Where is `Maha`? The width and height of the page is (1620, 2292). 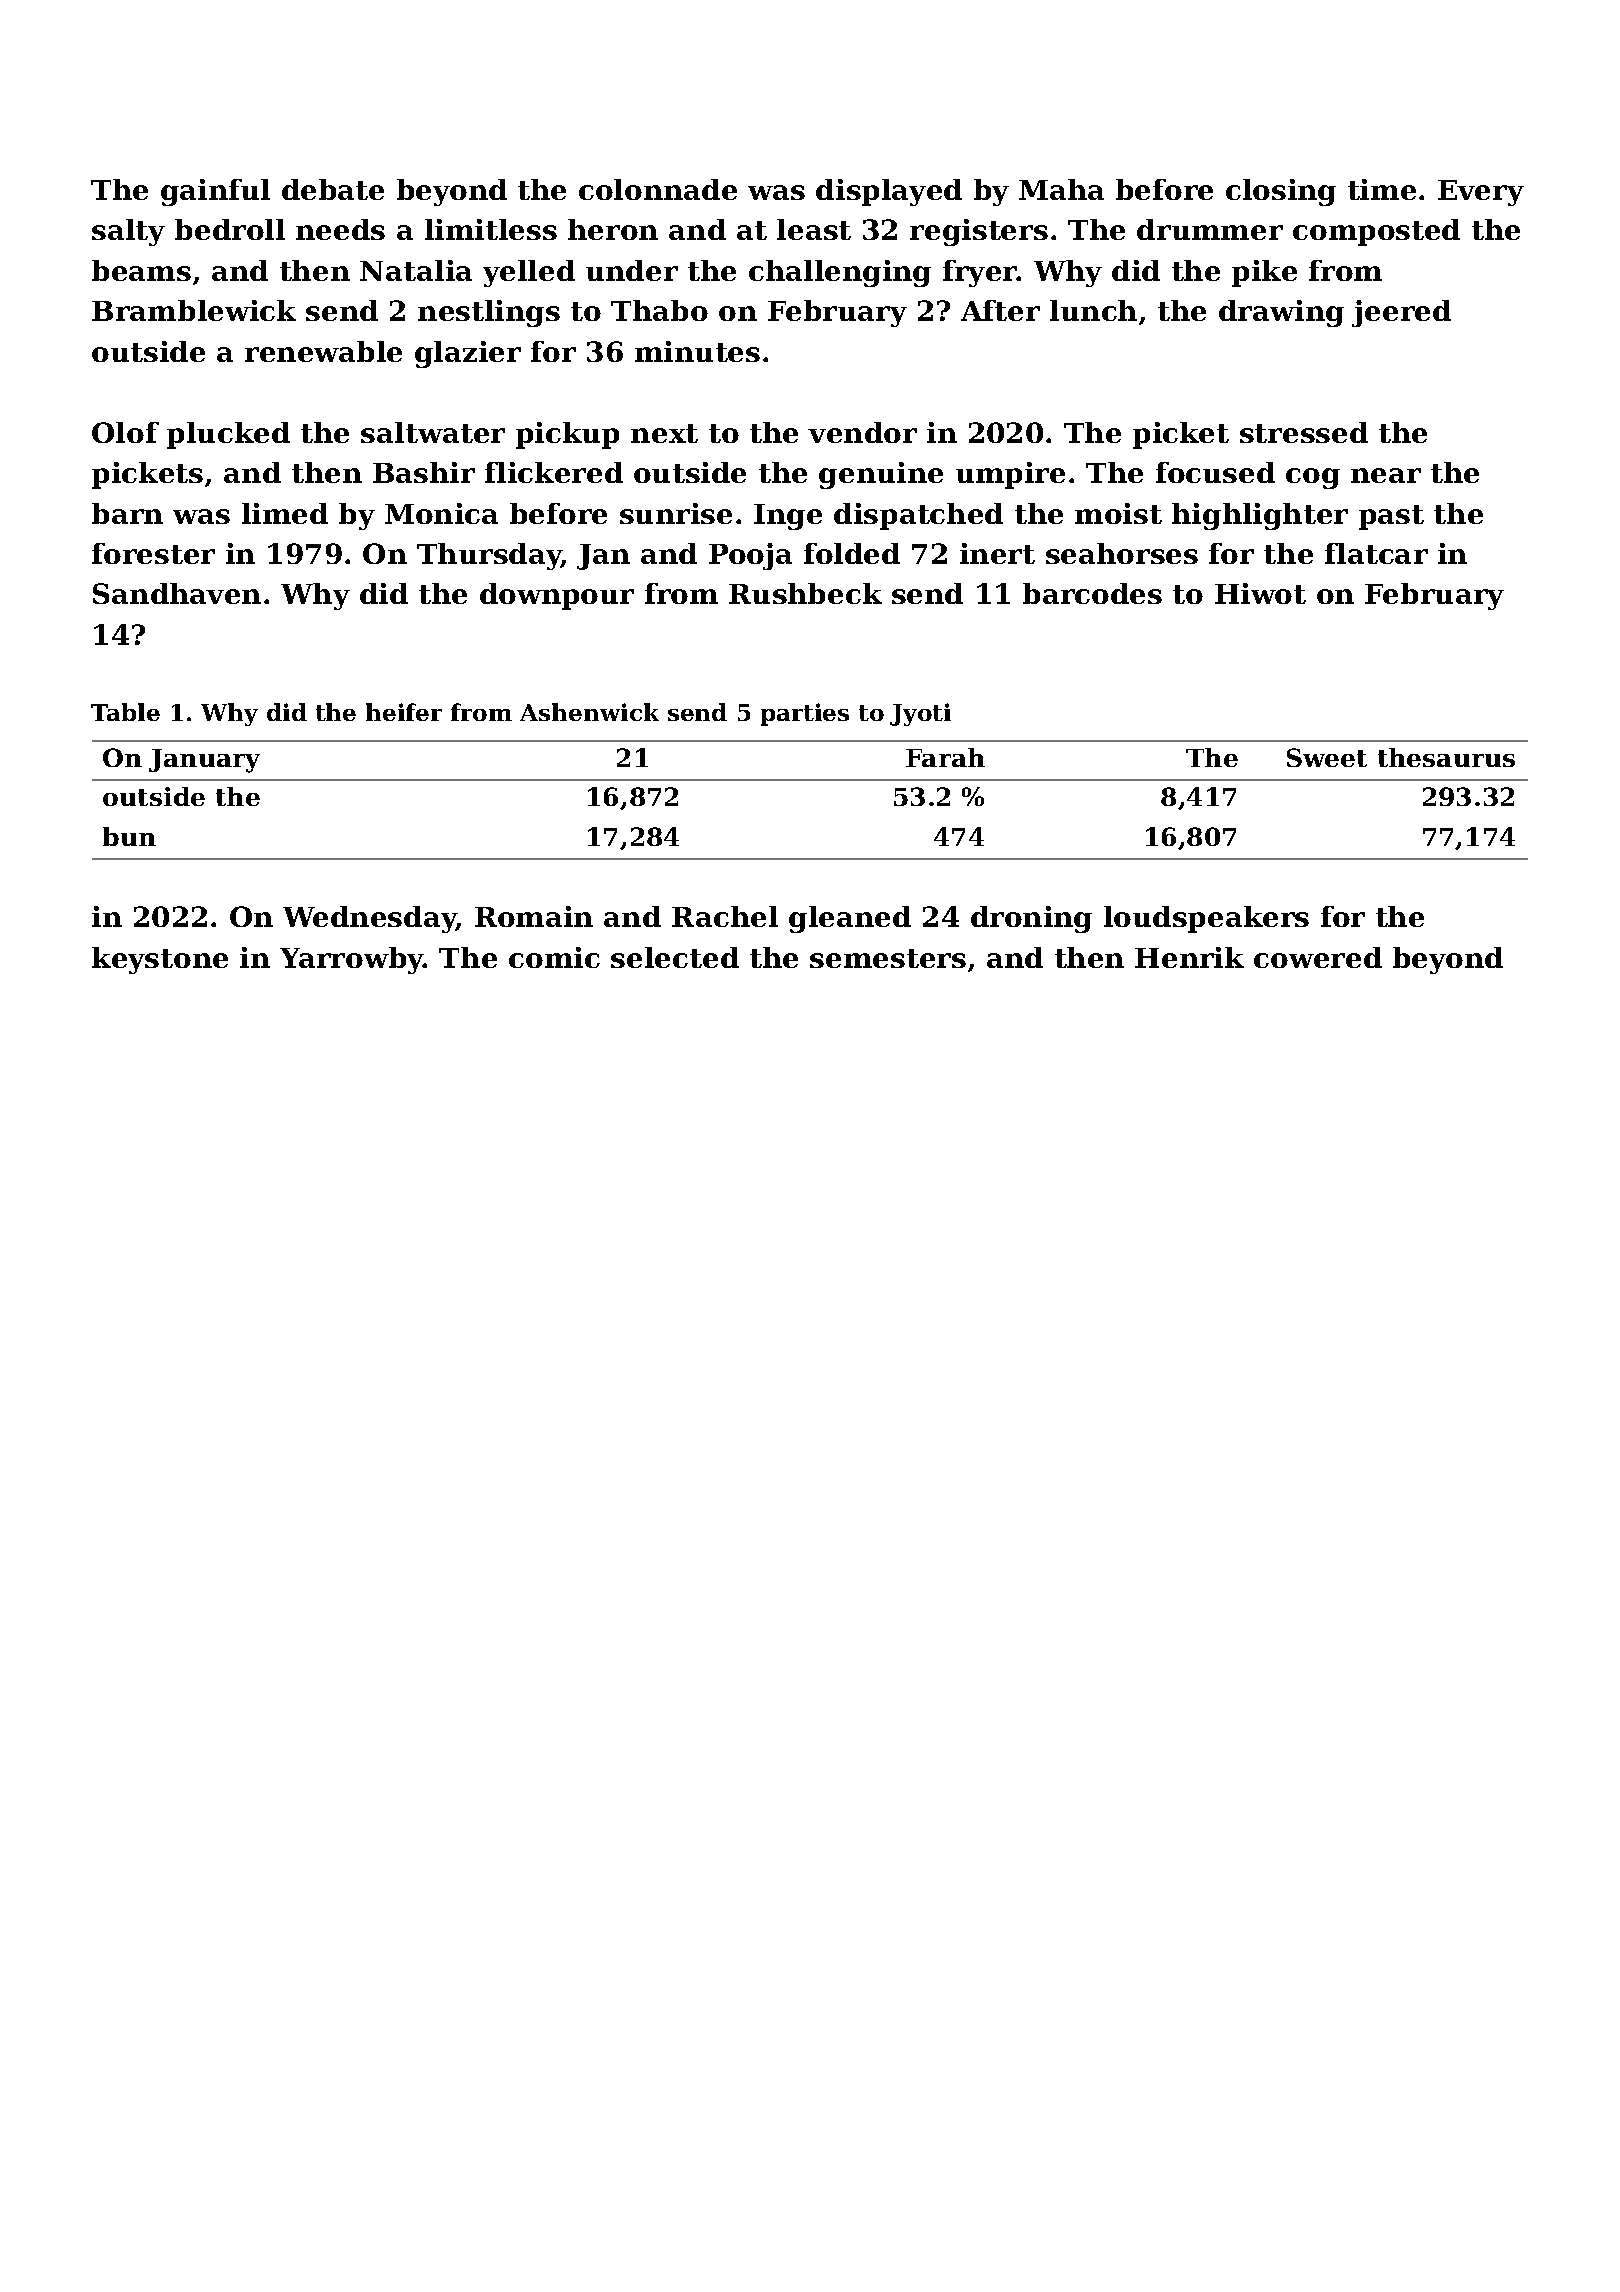 Maha is located at coordinates (1061, 189).
